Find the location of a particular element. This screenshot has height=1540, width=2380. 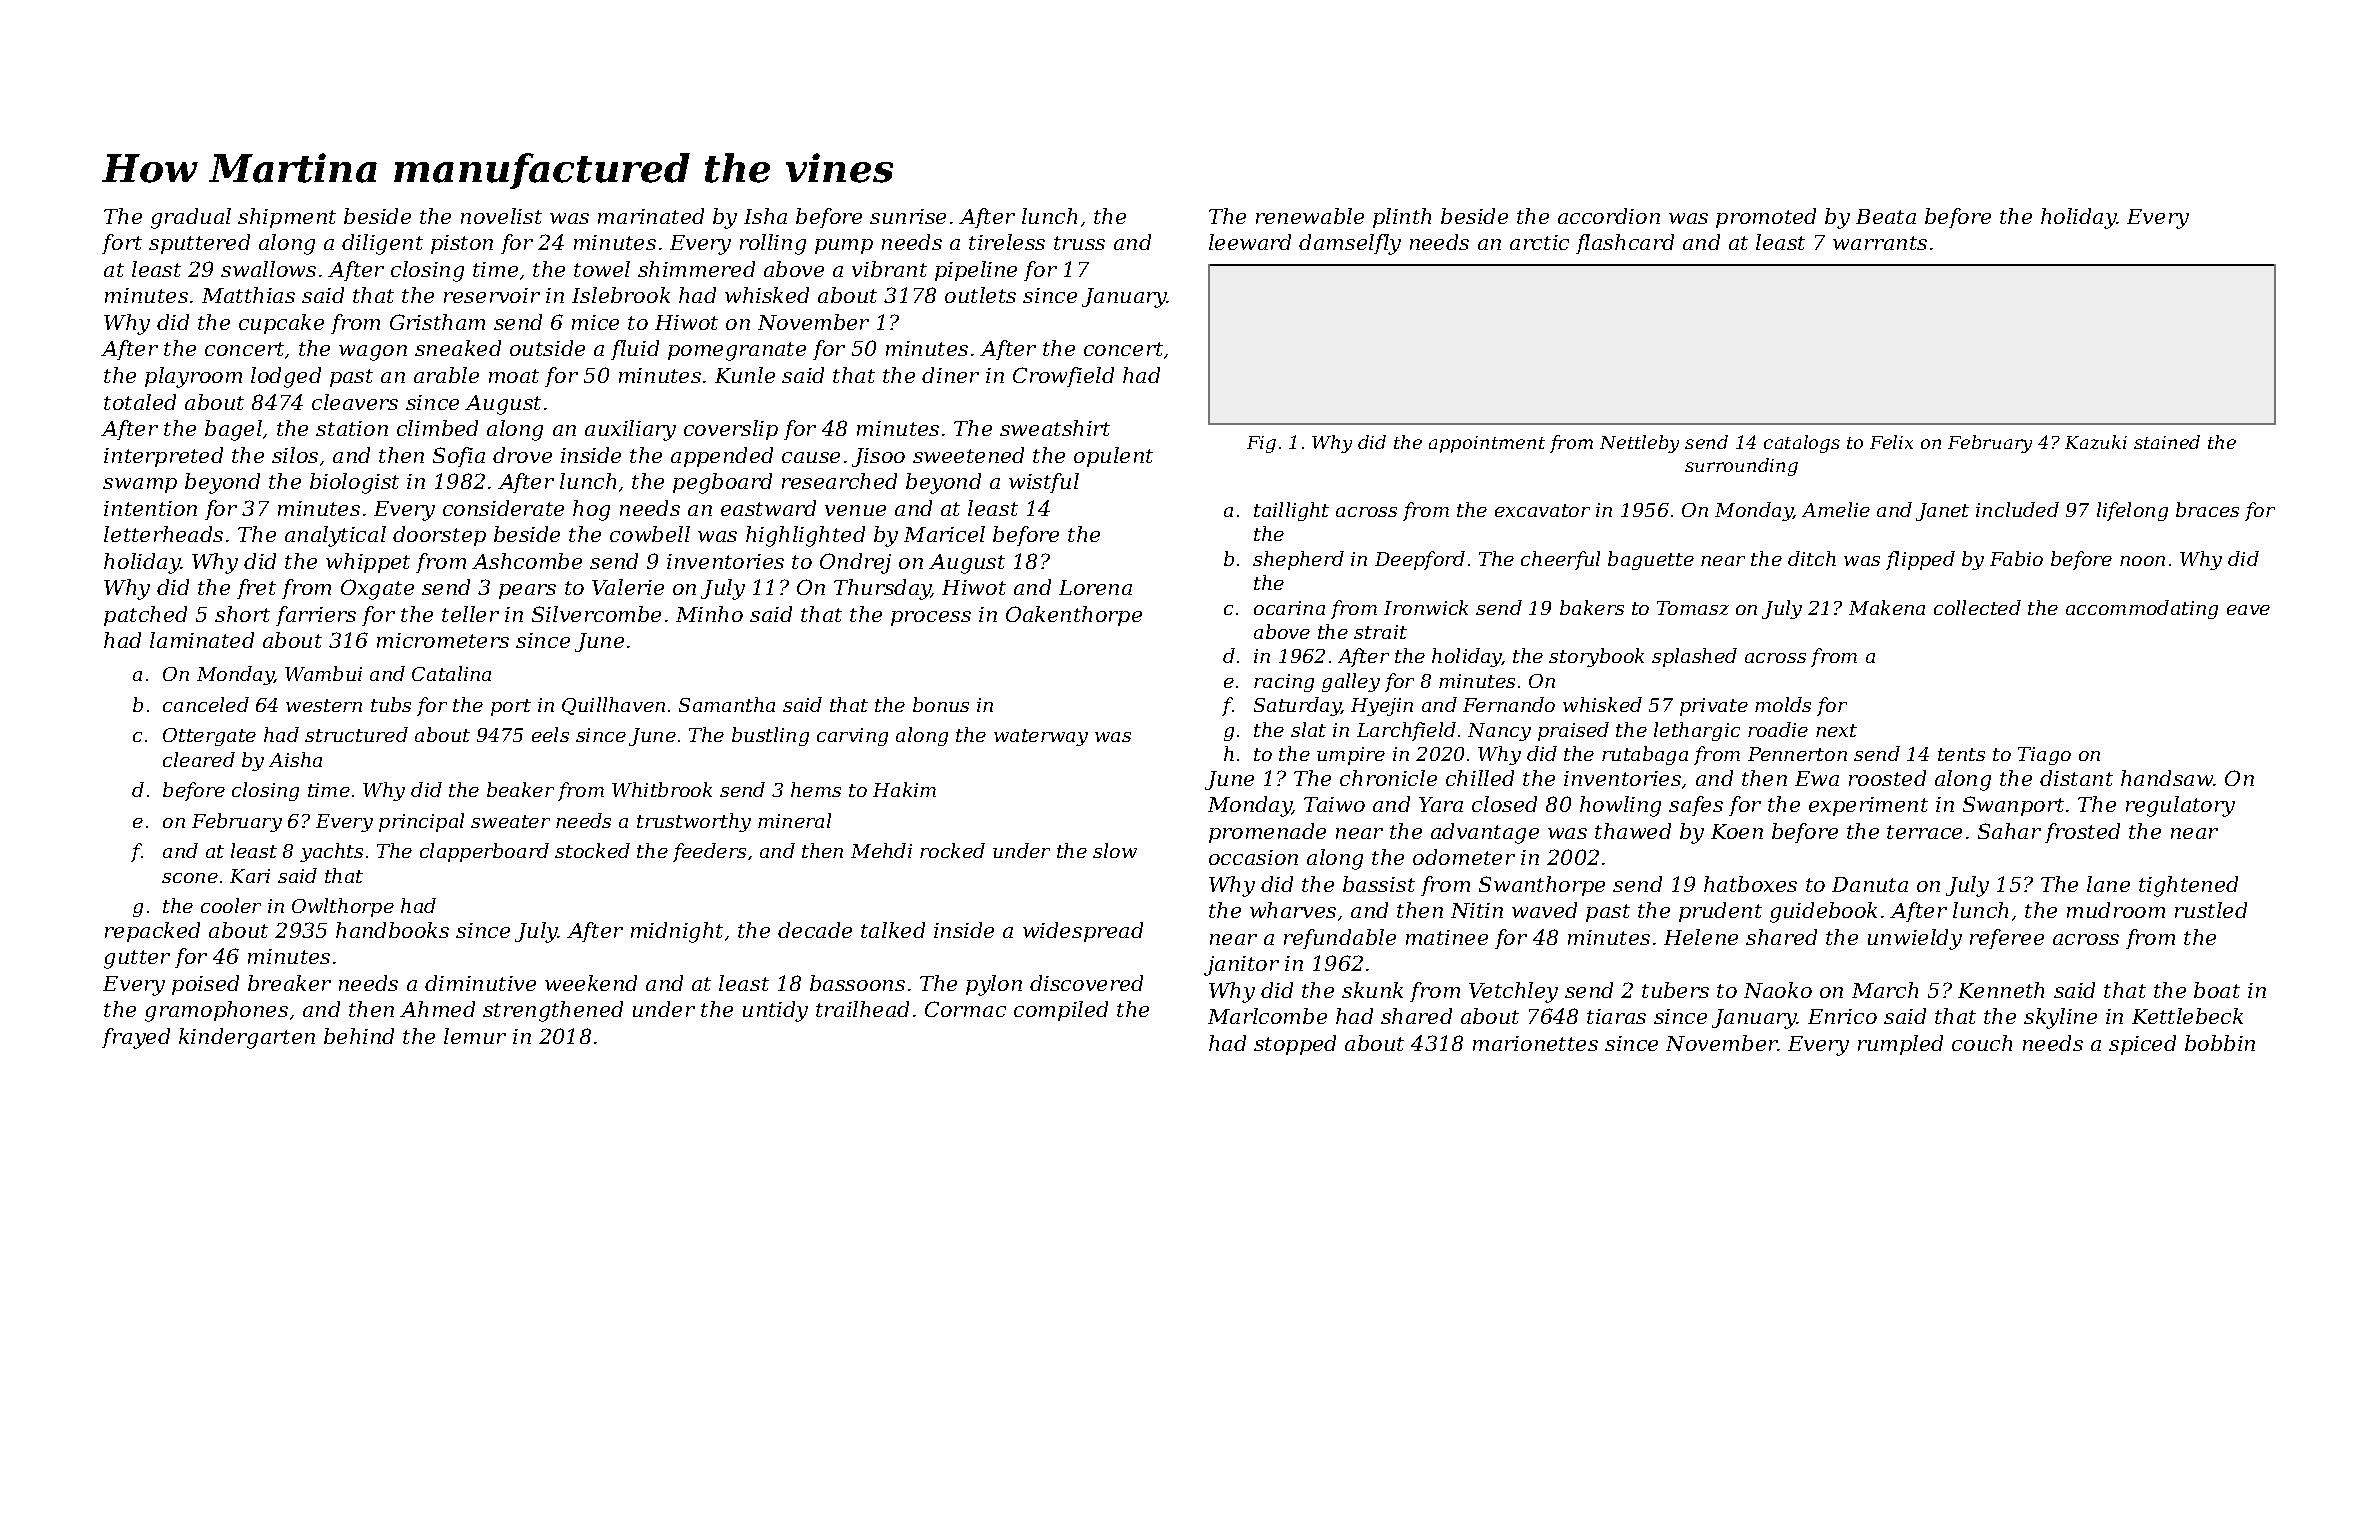

Kazuki is located at coordinates (2096, 442).
